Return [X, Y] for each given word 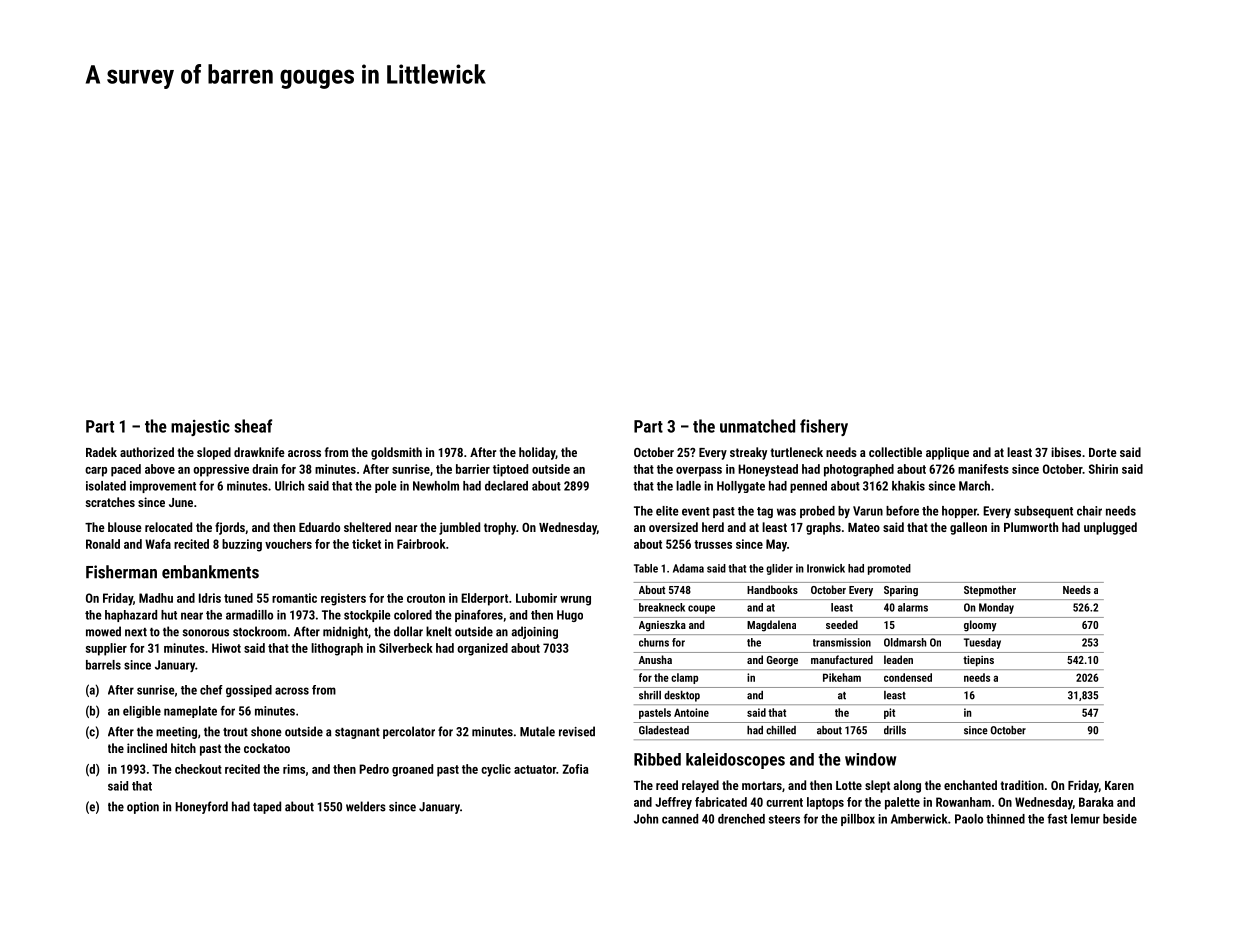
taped [267, 807]
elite [667, 511]
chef [211, 690]
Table [646, 568]
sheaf [253, 426]
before [902, 511]
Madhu [156, 598]
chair [1089, 511]
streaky [748, 453]
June [181, 502]
